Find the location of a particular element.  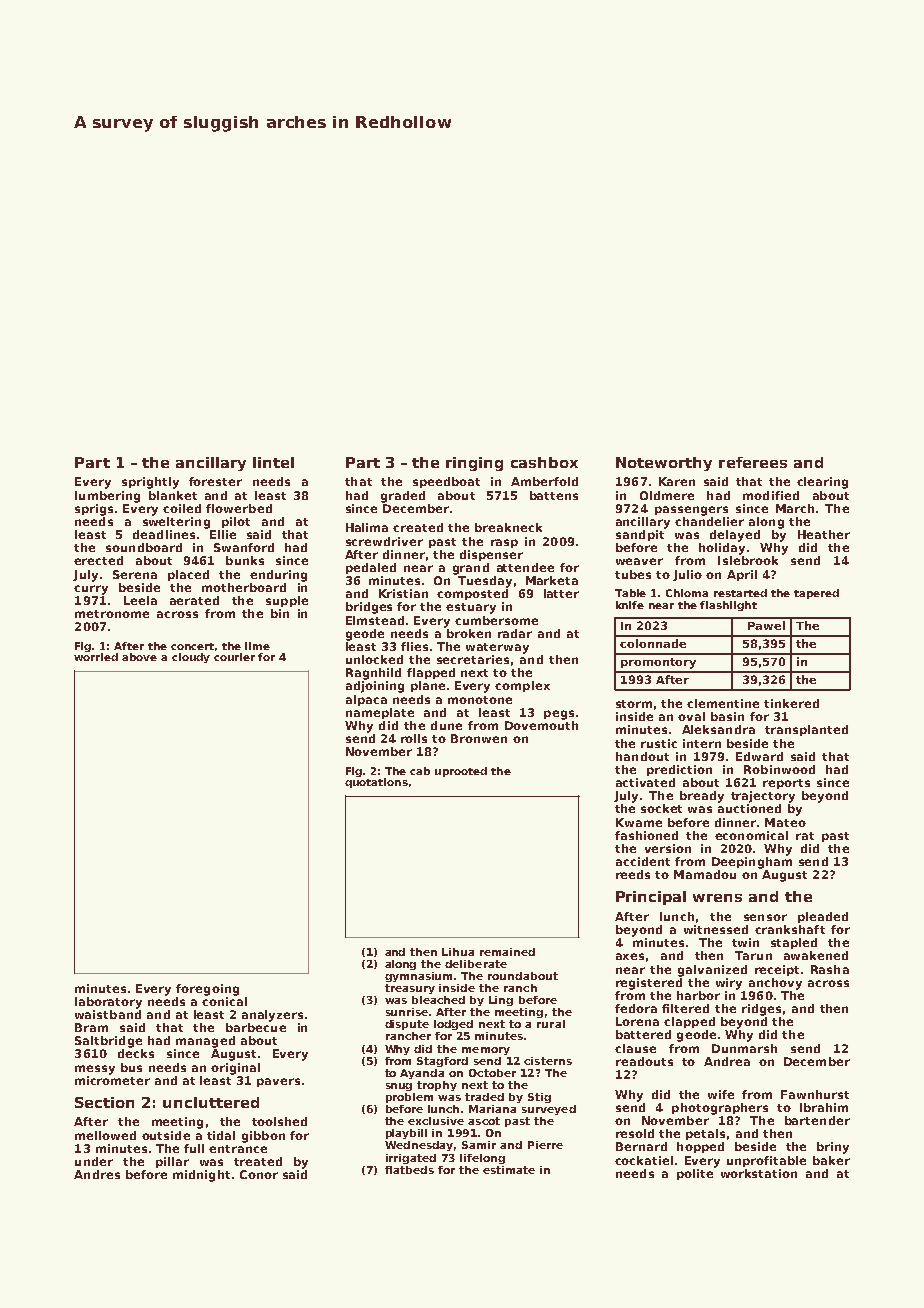

estimate is located at coordinates (509, 1170).
